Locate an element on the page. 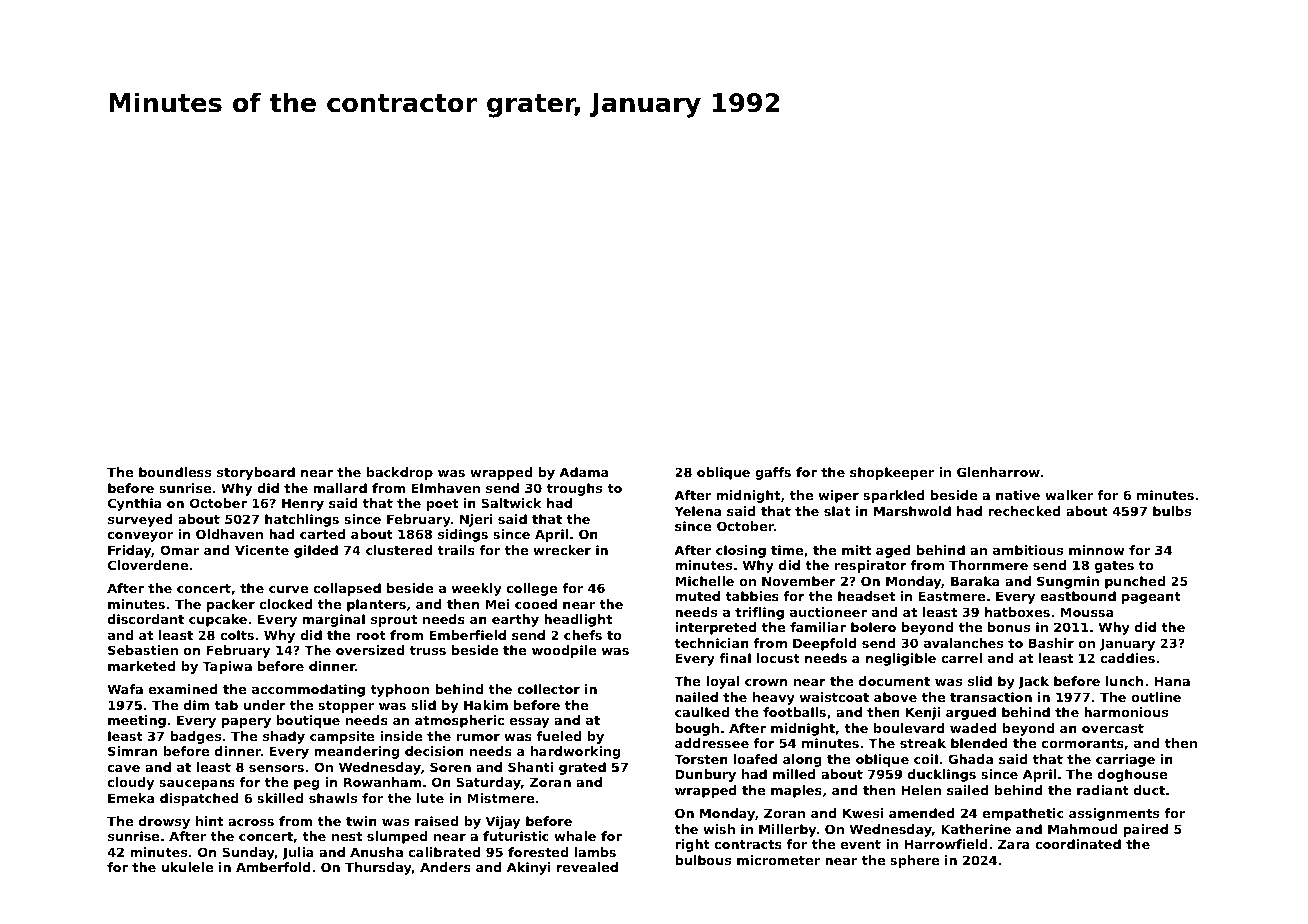 The height and width of the page is (924, 1308). Glenharrow is located at coordinates (998, 472).
